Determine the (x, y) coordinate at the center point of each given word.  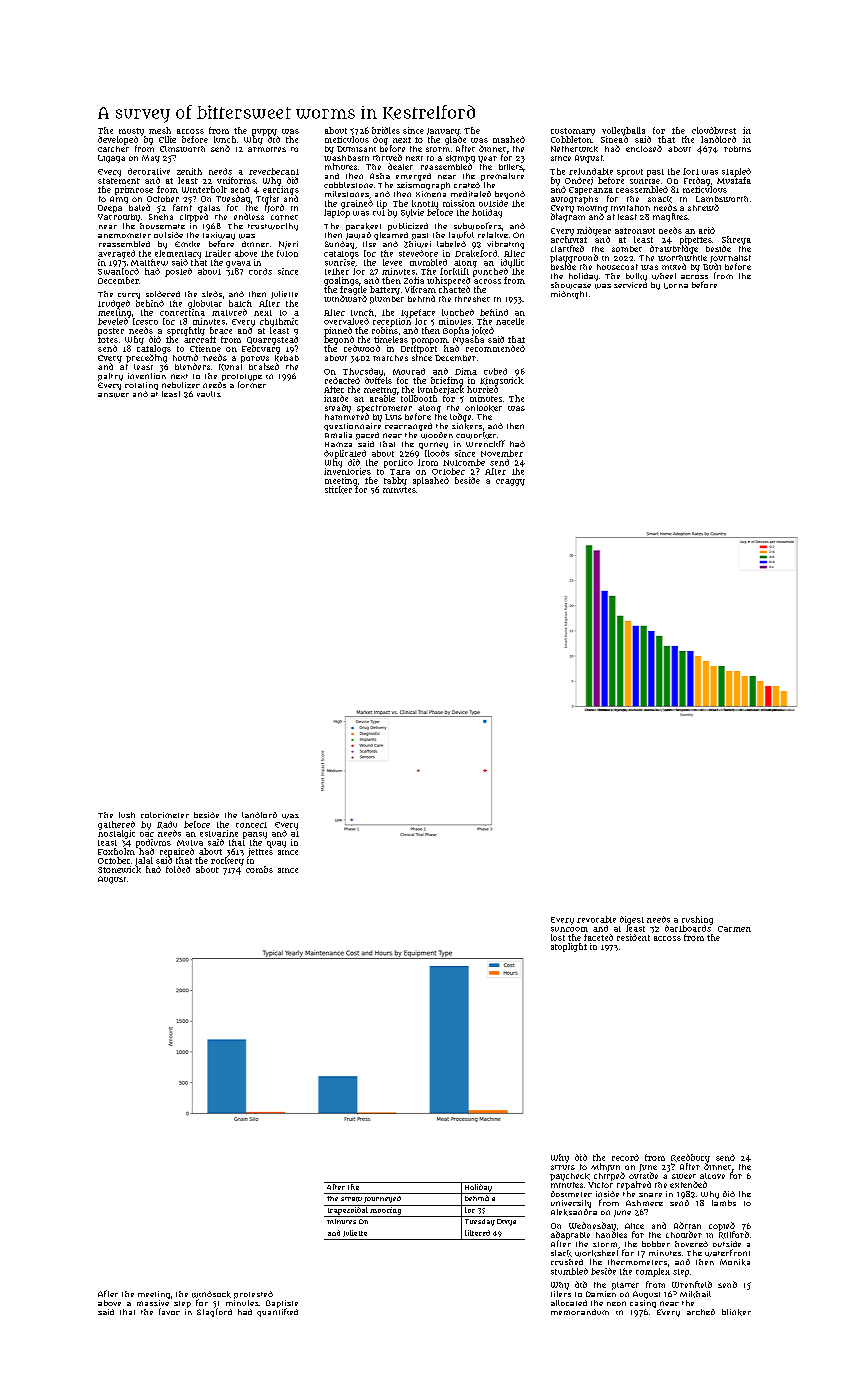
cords (260, 271)
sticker (338, 490)
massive (153, 1303)
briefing (447, 381)
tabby (395, 481)
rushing (697, 920)
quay (276, 844)
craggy (510, 482)
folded (178, 869)
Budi (712, 266)
